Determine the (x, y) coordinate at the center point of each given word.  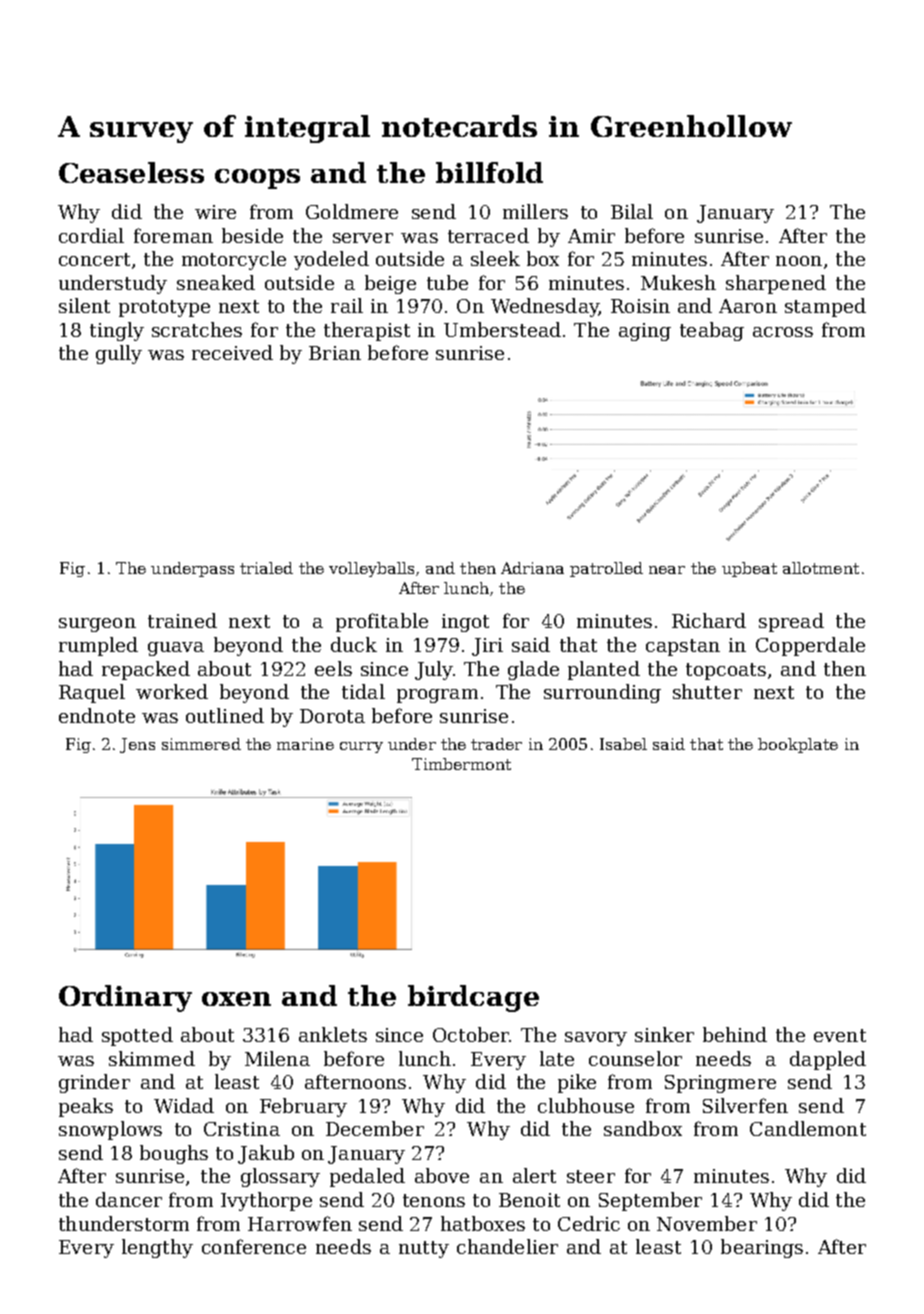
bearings (762, 1248)
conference (254, 1246)
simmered (201, 744)
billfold (489, 172)
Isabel (623, 744)
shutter (707, 691)
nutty (424, 1249)
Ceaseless (131, 172)
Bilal (632, 211)
